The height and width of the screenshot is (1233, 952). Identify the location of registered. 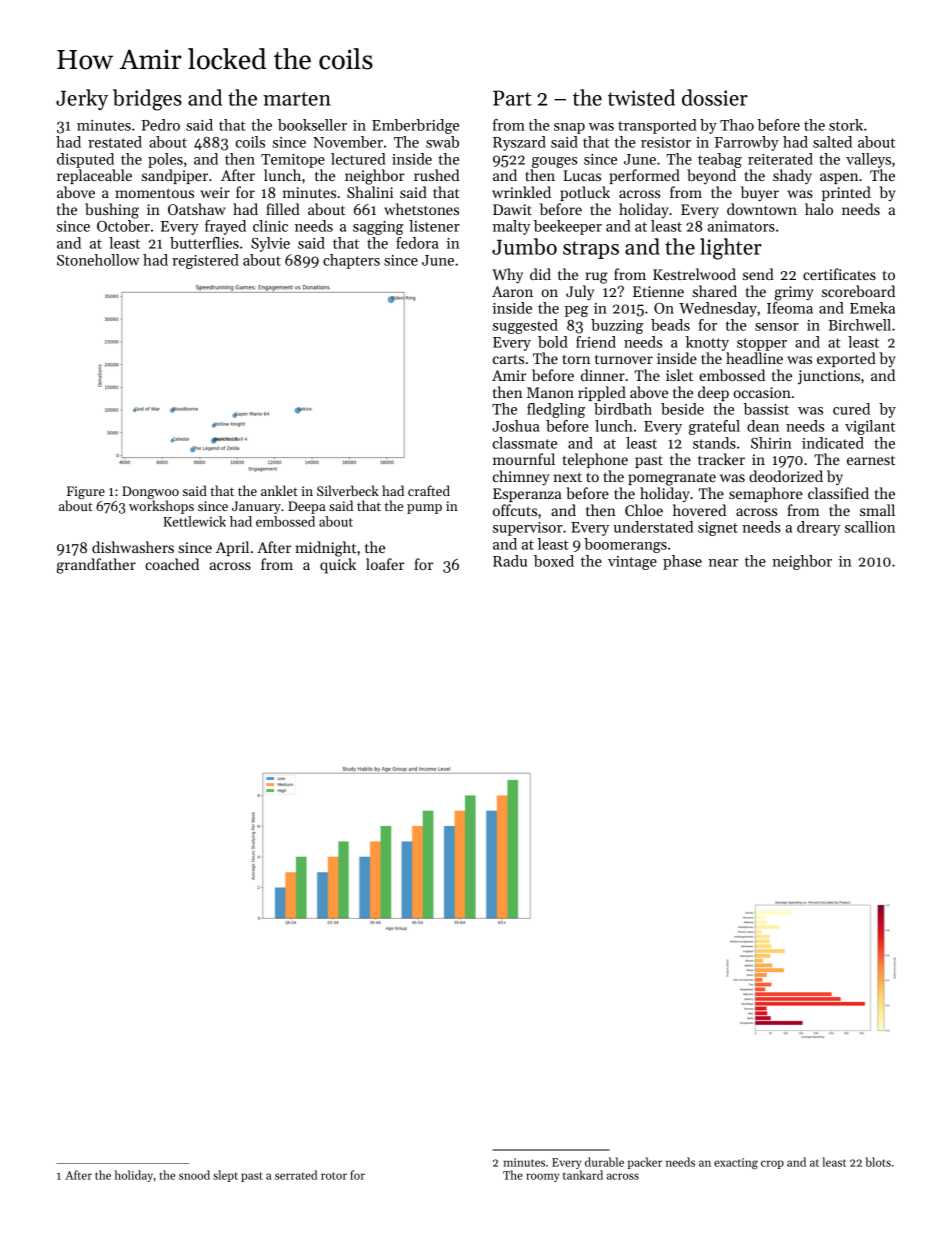
(205, 261).
